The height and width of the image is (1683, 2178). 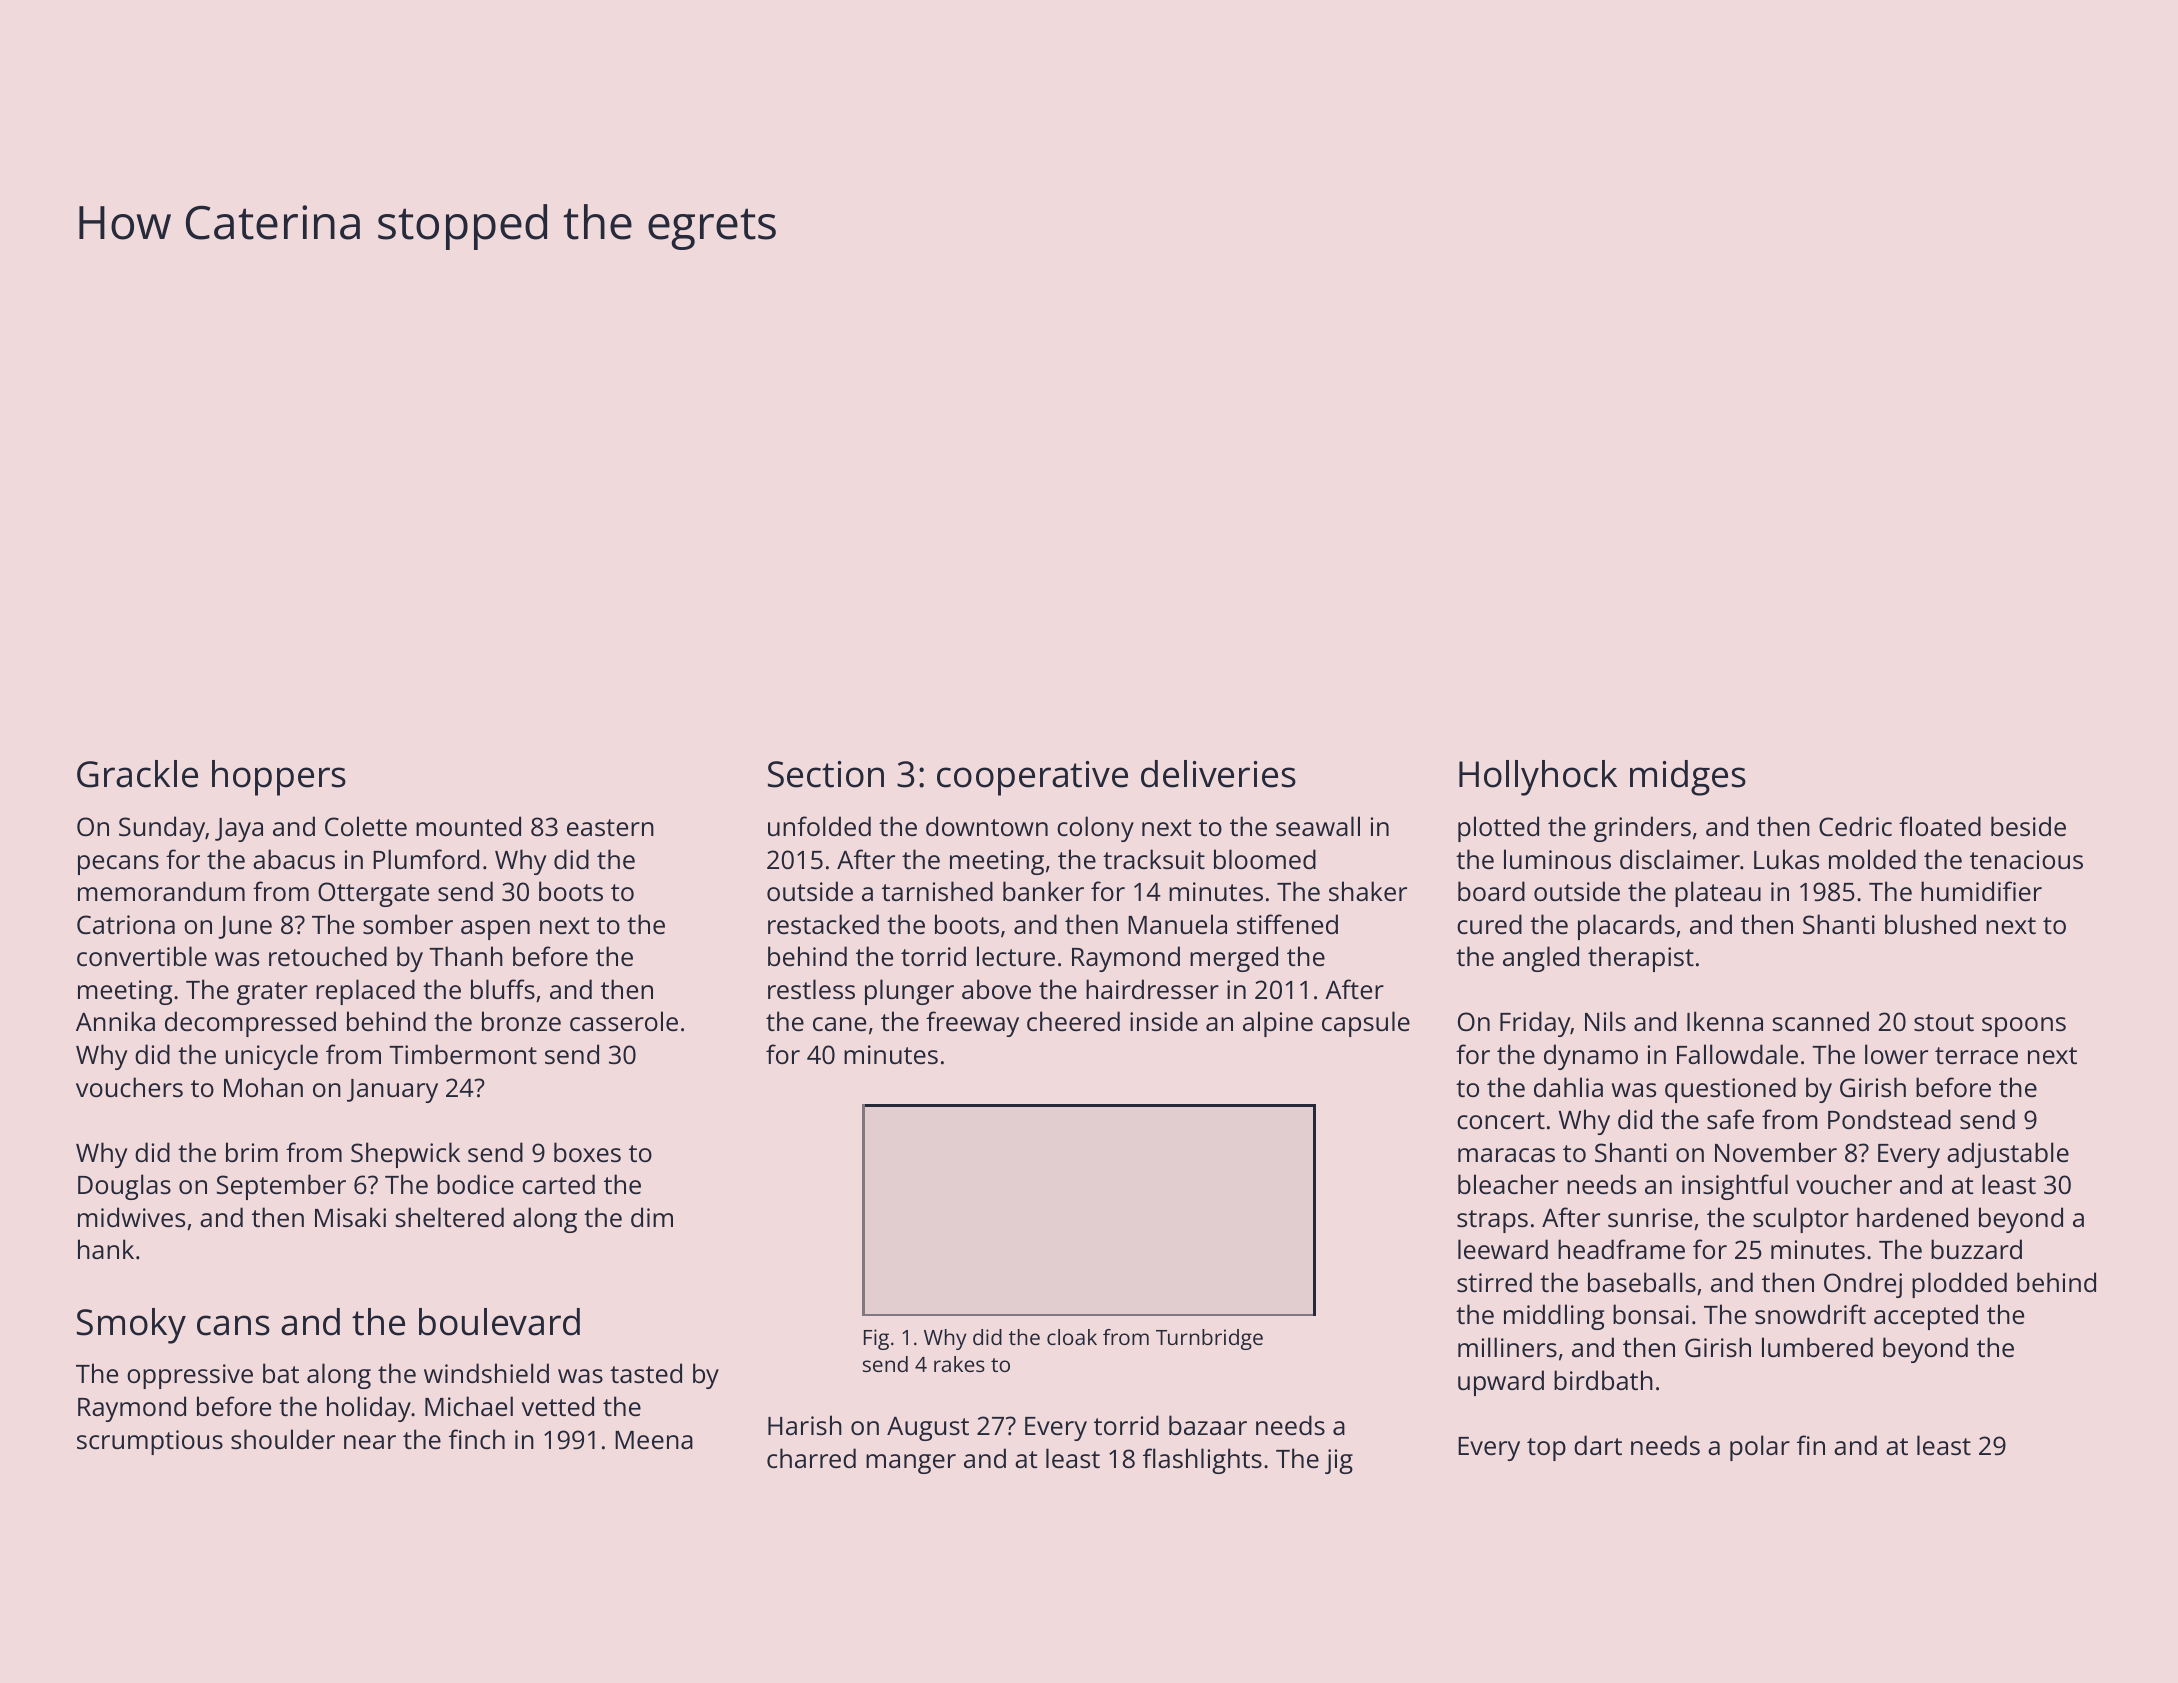 What do you see at coordinates (426, 859) in the image?
I see `Plumford` at bounding box center [426, 859].
